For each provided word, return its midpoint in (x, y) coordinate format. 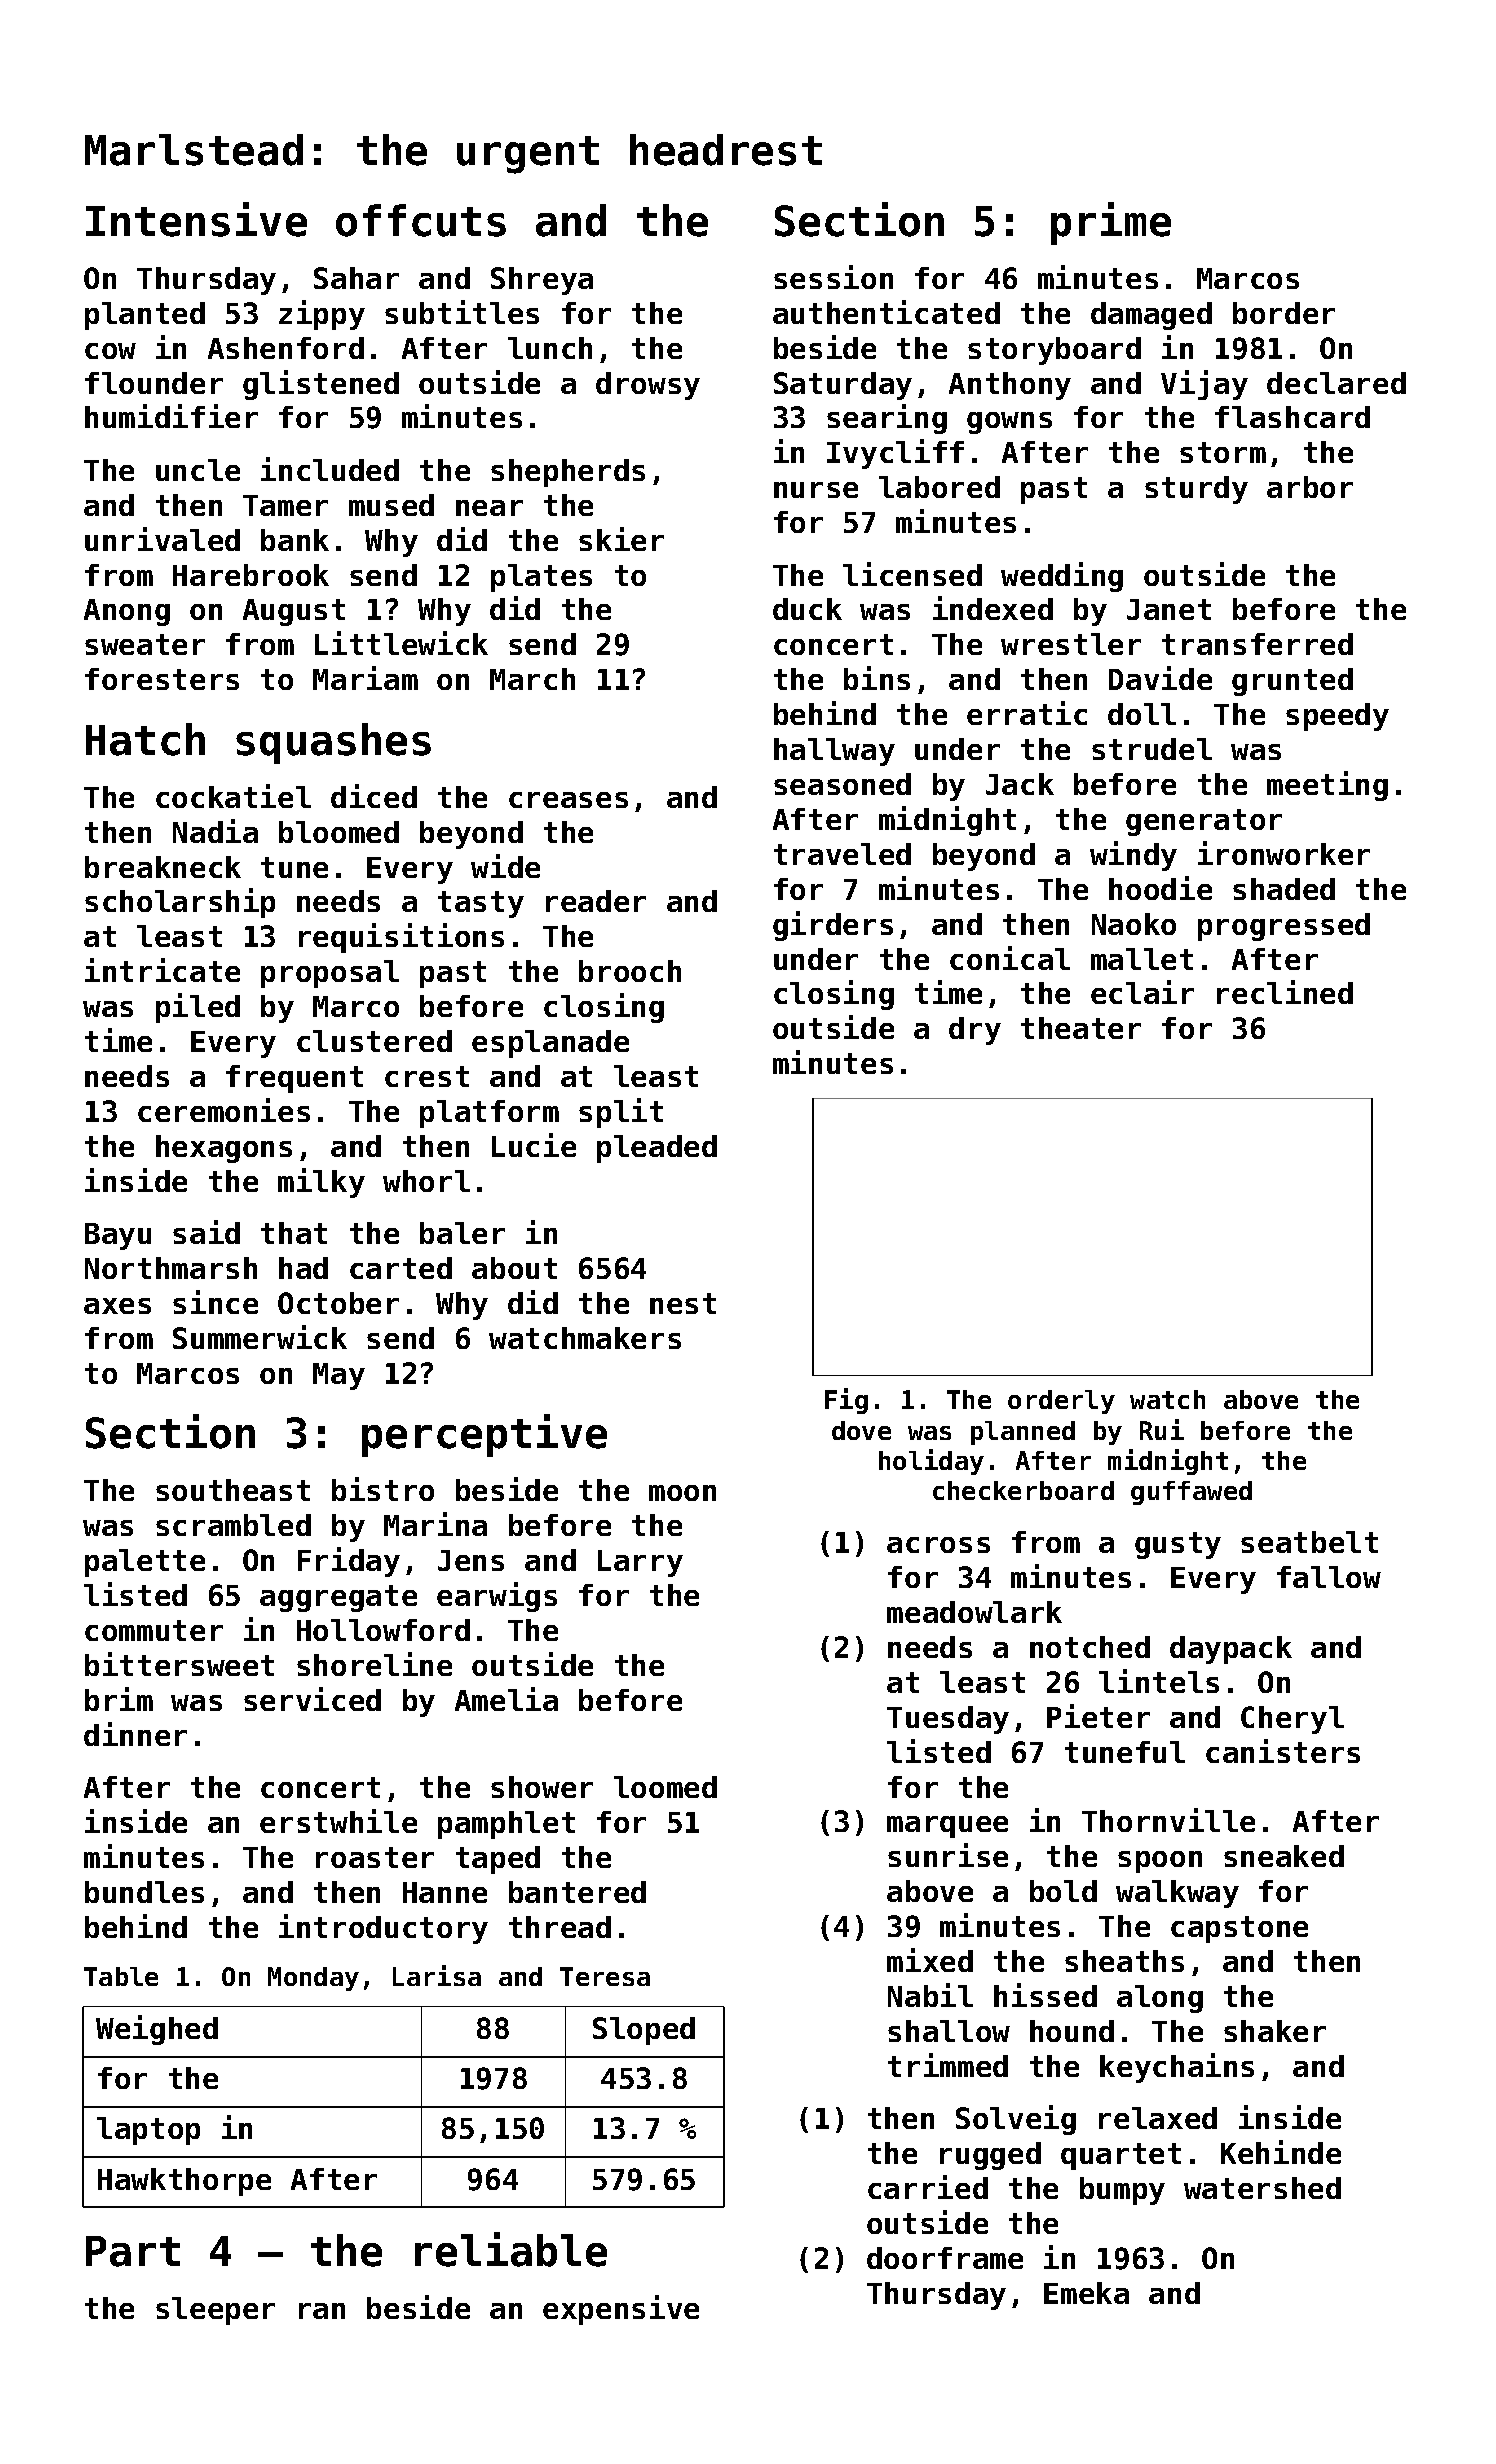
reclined (1285, 992)
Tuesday (948, 1720)
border (1284, 313)
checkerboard (1023, 1490)
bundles (144, 1892)
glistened (321, 385)
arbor (1310, 487)
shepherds (568, 473)
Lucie (534, 1145)
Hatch (145, 739)
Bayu (118, 1236)
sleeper (215, 2311)
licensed (912, 574)
